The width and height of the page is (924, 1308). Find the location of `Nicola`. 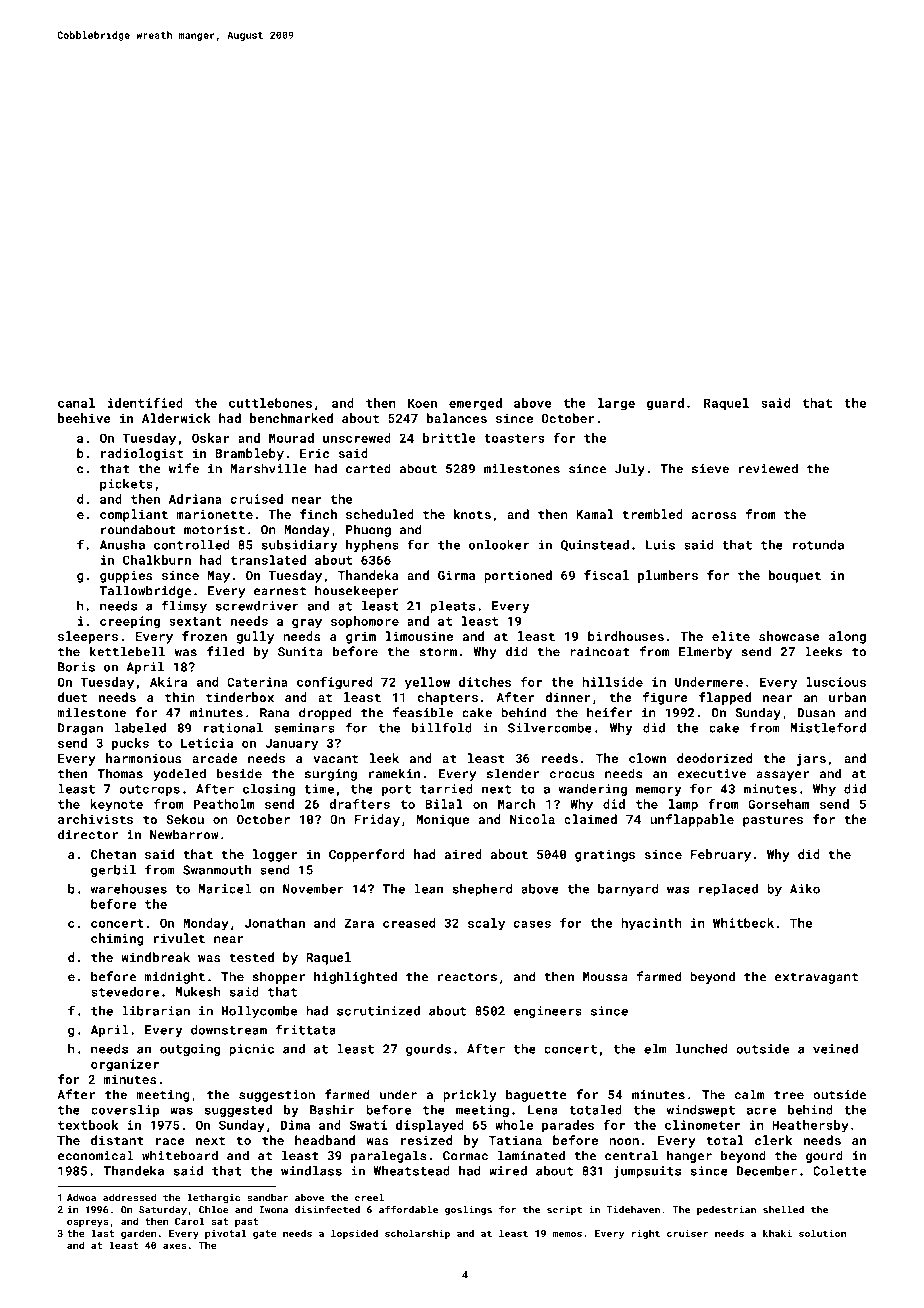

Nicola is located at coordinates (532, 819).
